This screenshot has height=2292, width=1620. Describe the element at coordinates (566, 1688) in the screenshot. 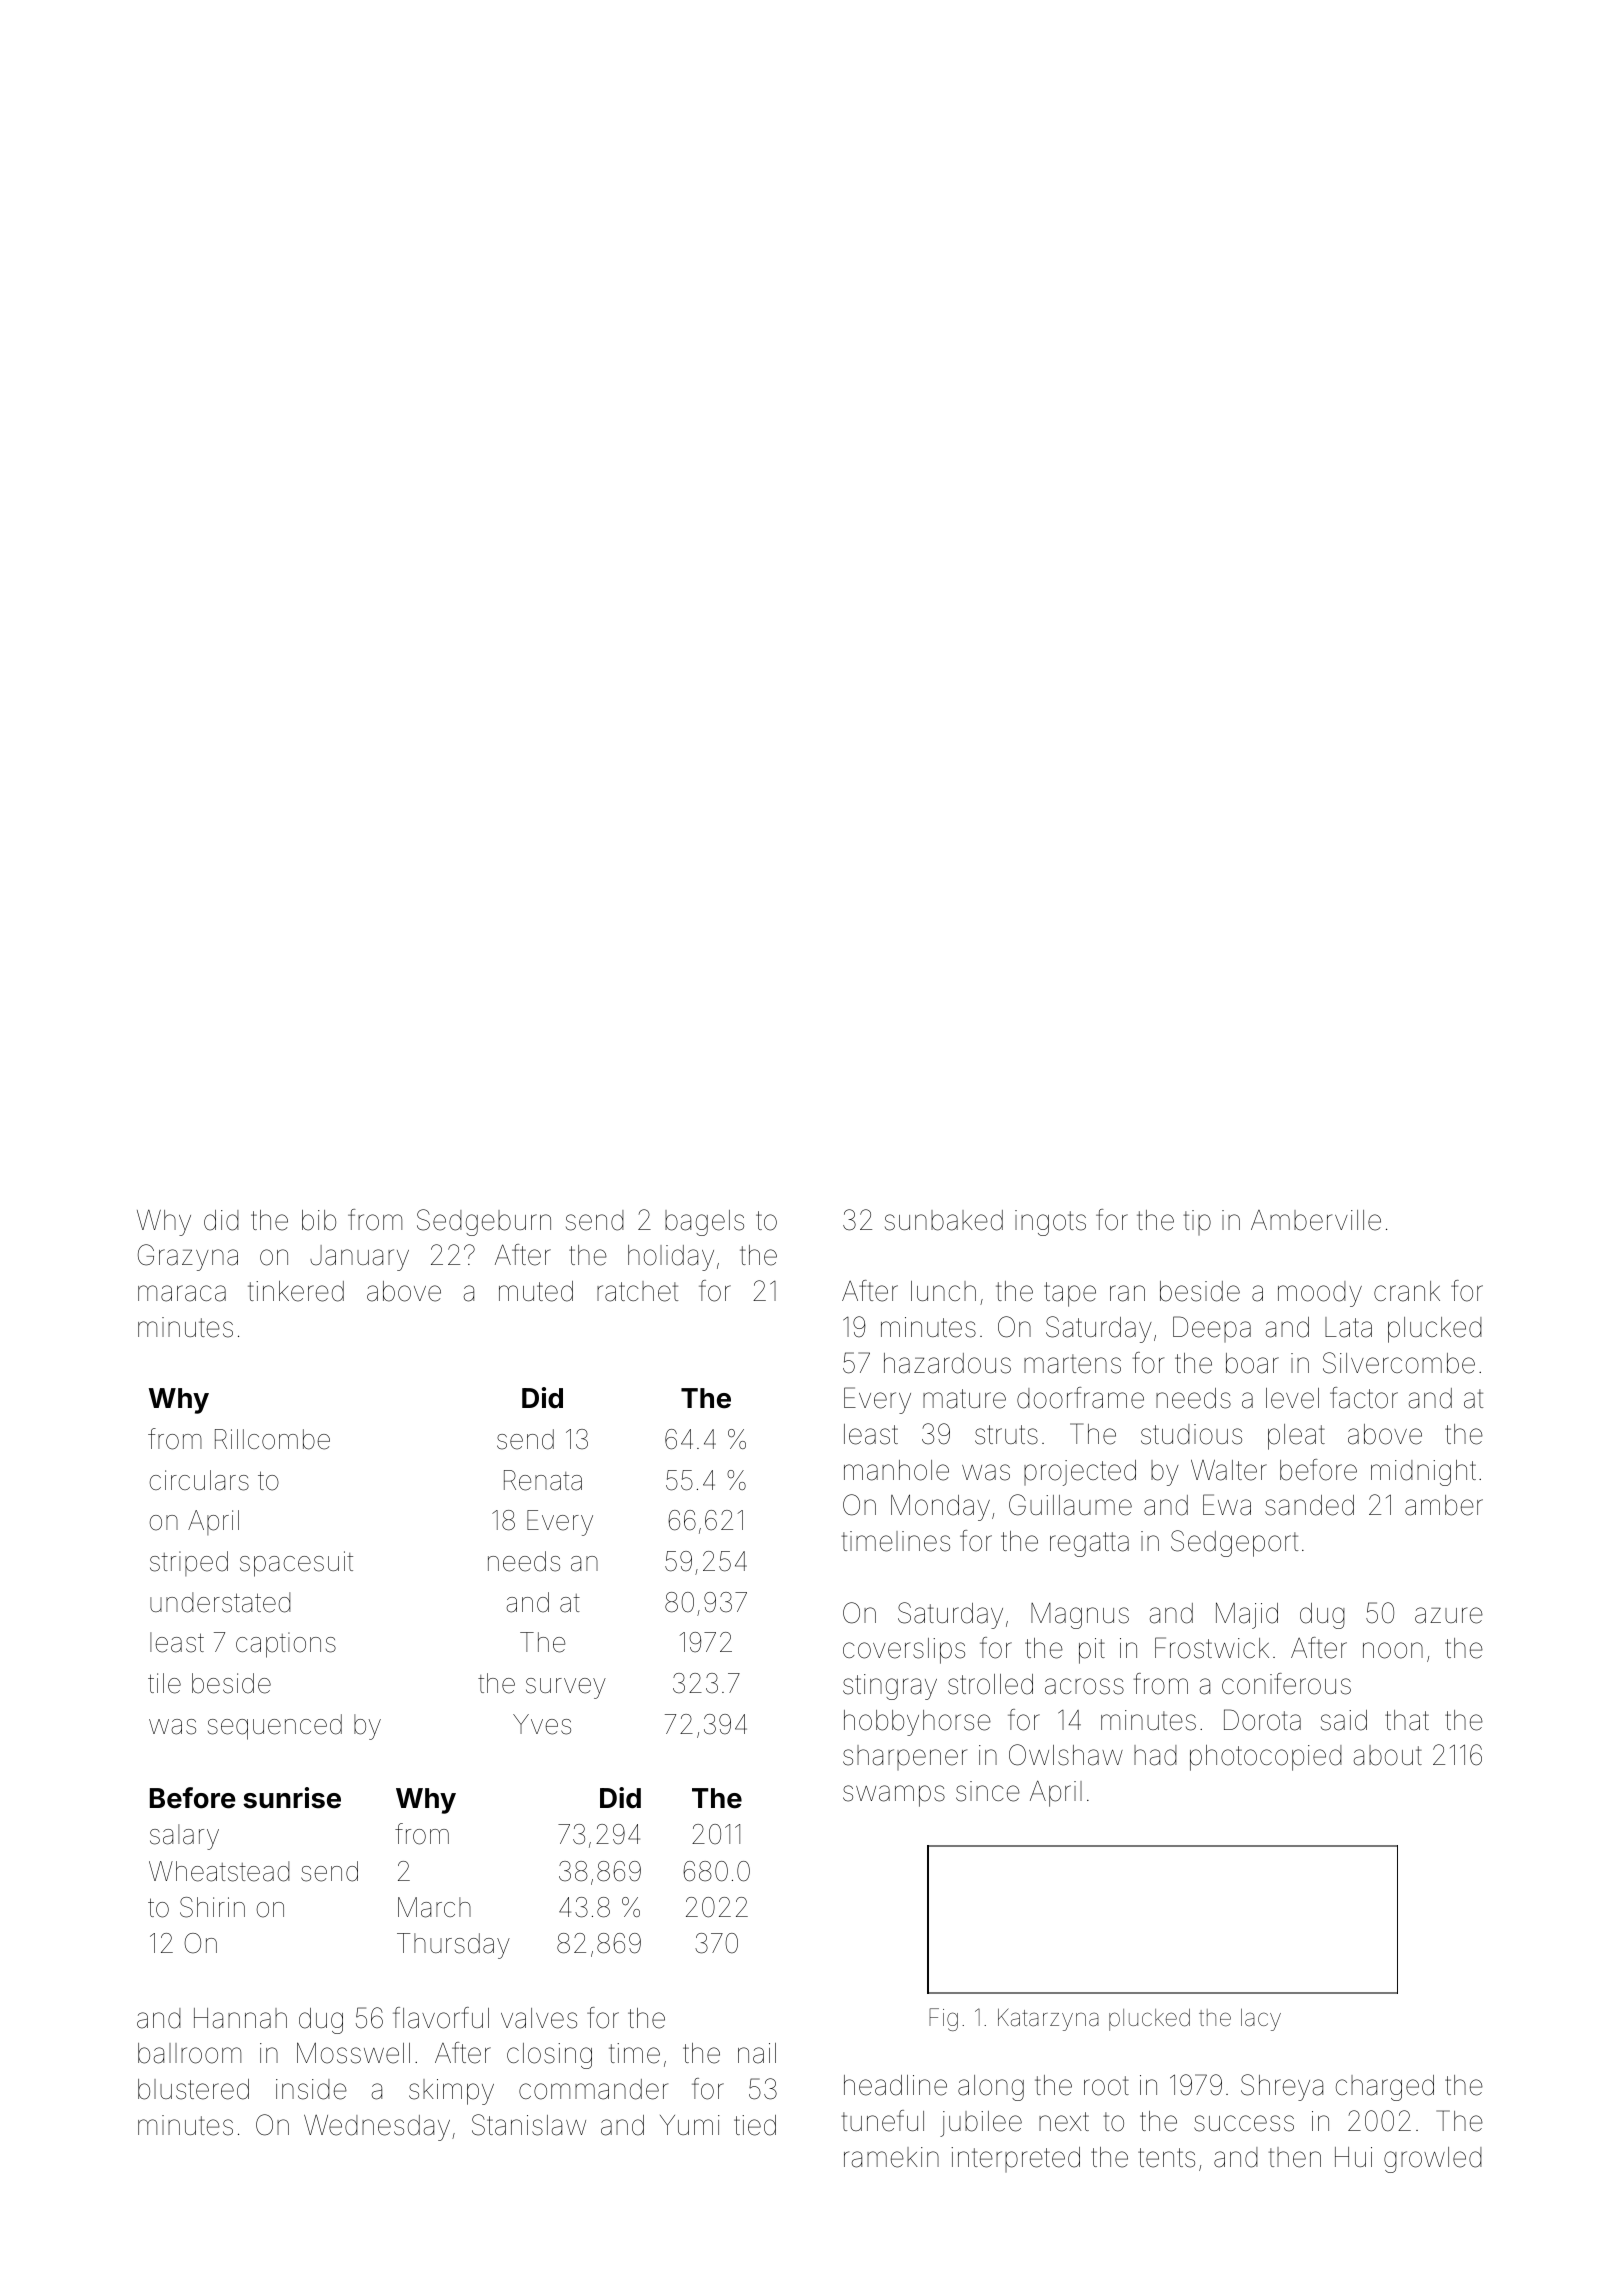

I see `survey` at that location.
